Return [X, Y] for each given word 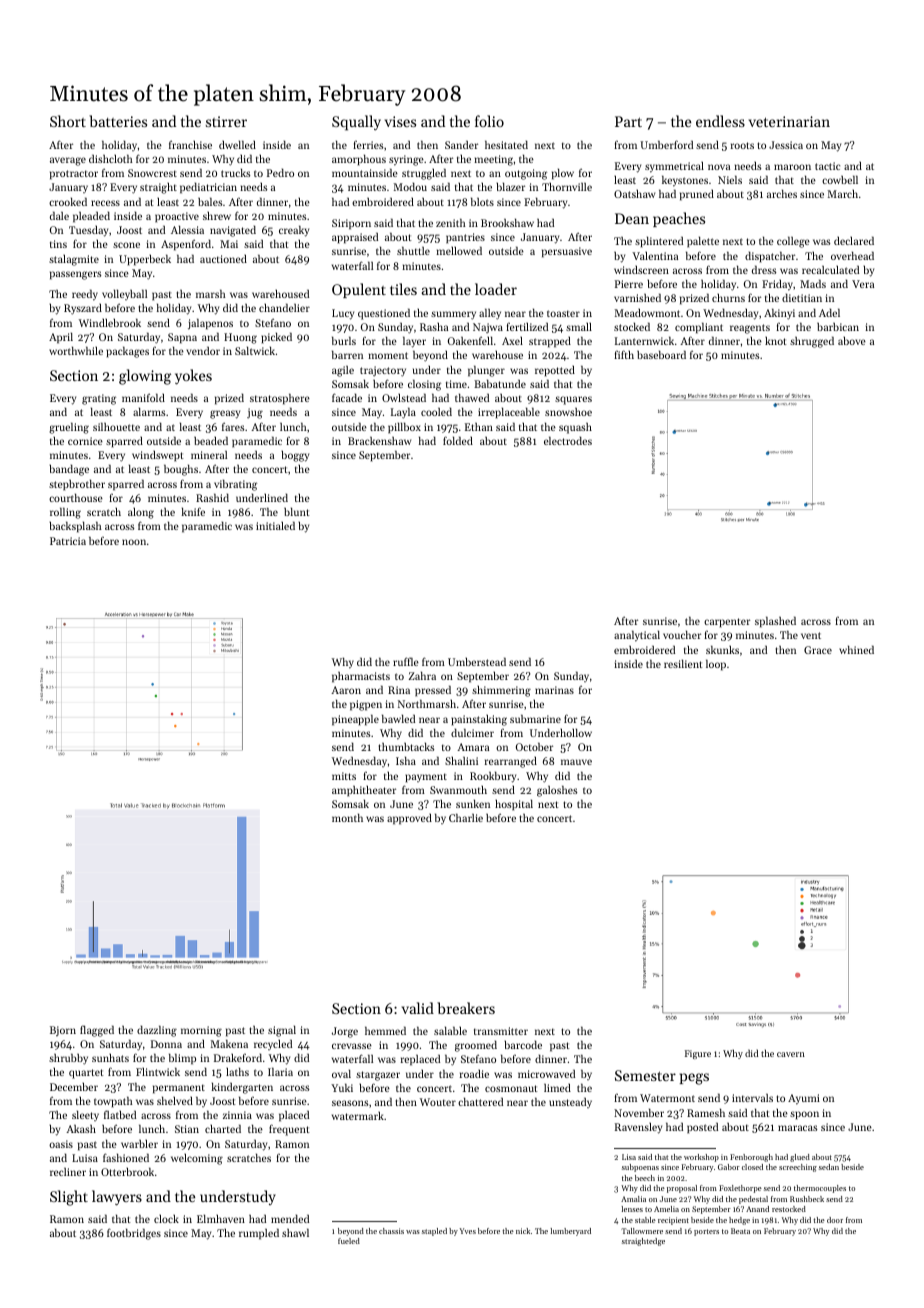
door [835, 1220]
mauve [576, 762]
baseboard [661, 354]
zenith [451, 223]
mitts [344, 776]
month [347, 817]
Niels [730, 179]
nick [523, 1231]
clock [166, 1218]
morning [201, 1031]
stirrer [226, 121]
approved [409, 819]
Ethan [479, 427]
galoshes [557, 791]
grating [99, 399]
